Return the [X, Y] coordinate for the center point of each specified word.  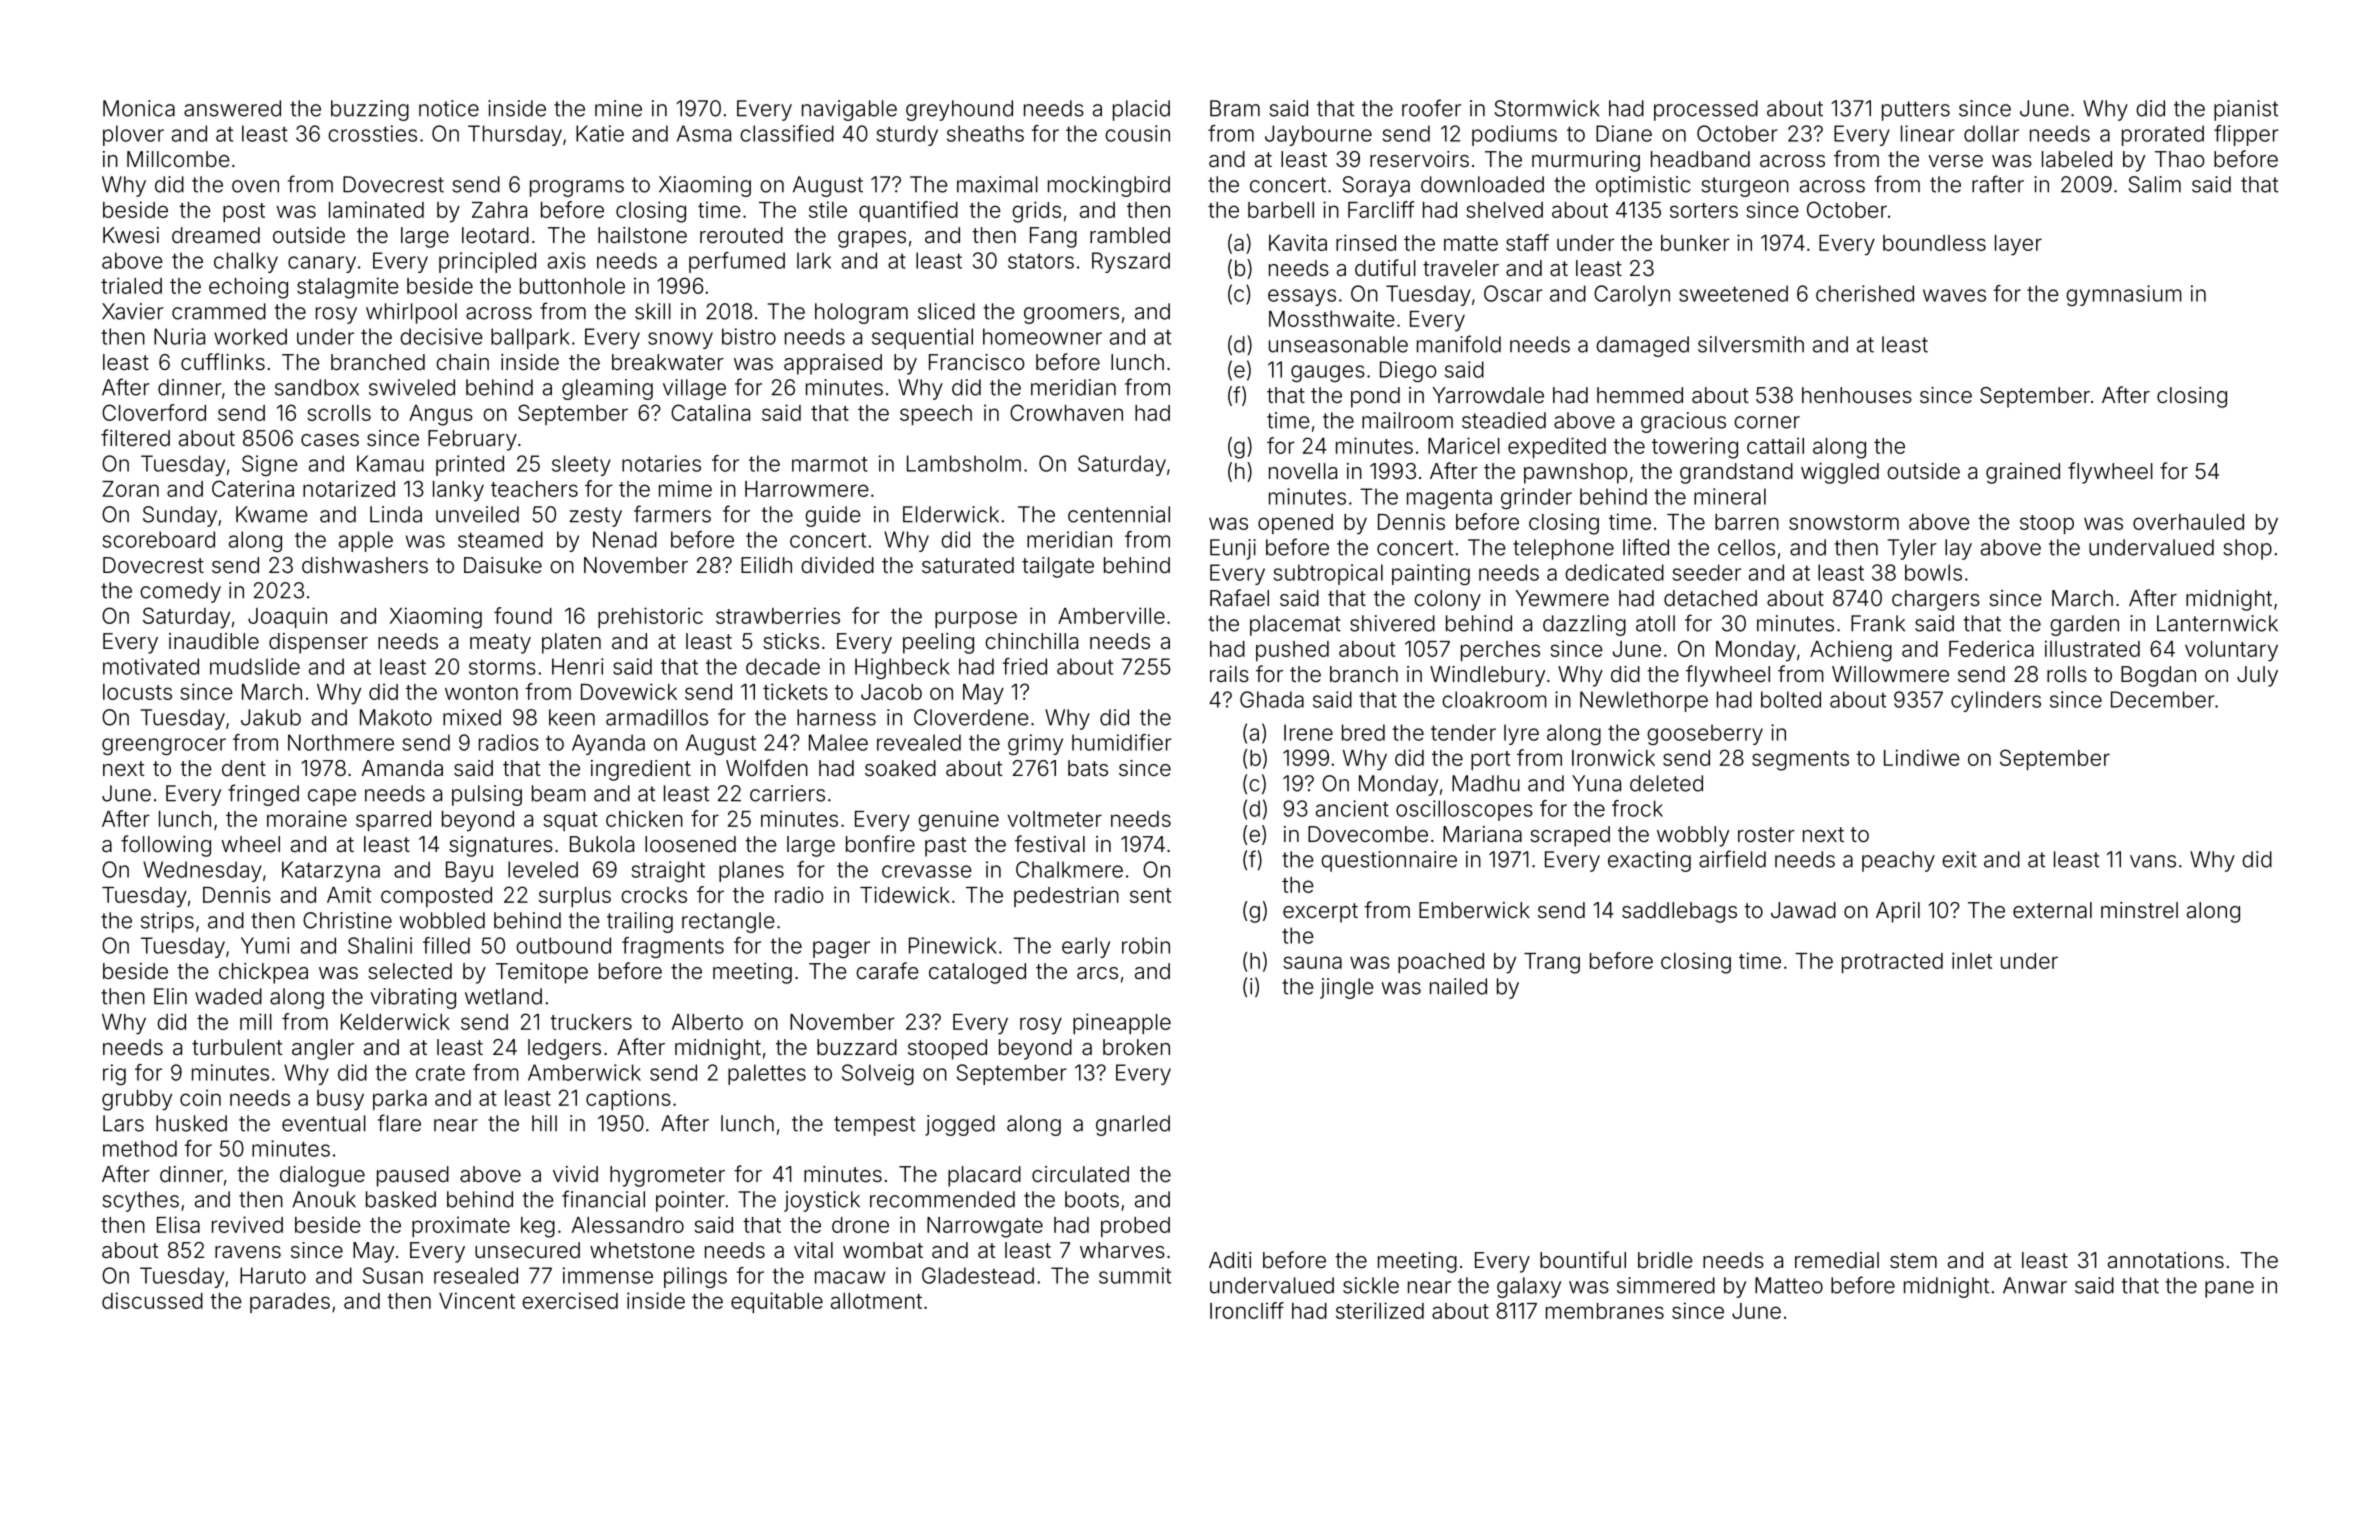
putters [1916, 111]
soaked [900, 768]
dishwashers [365, 565]
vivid [575, 1174]
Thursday [515, 135]
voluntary [2231, 651]
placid [1141, 110]
